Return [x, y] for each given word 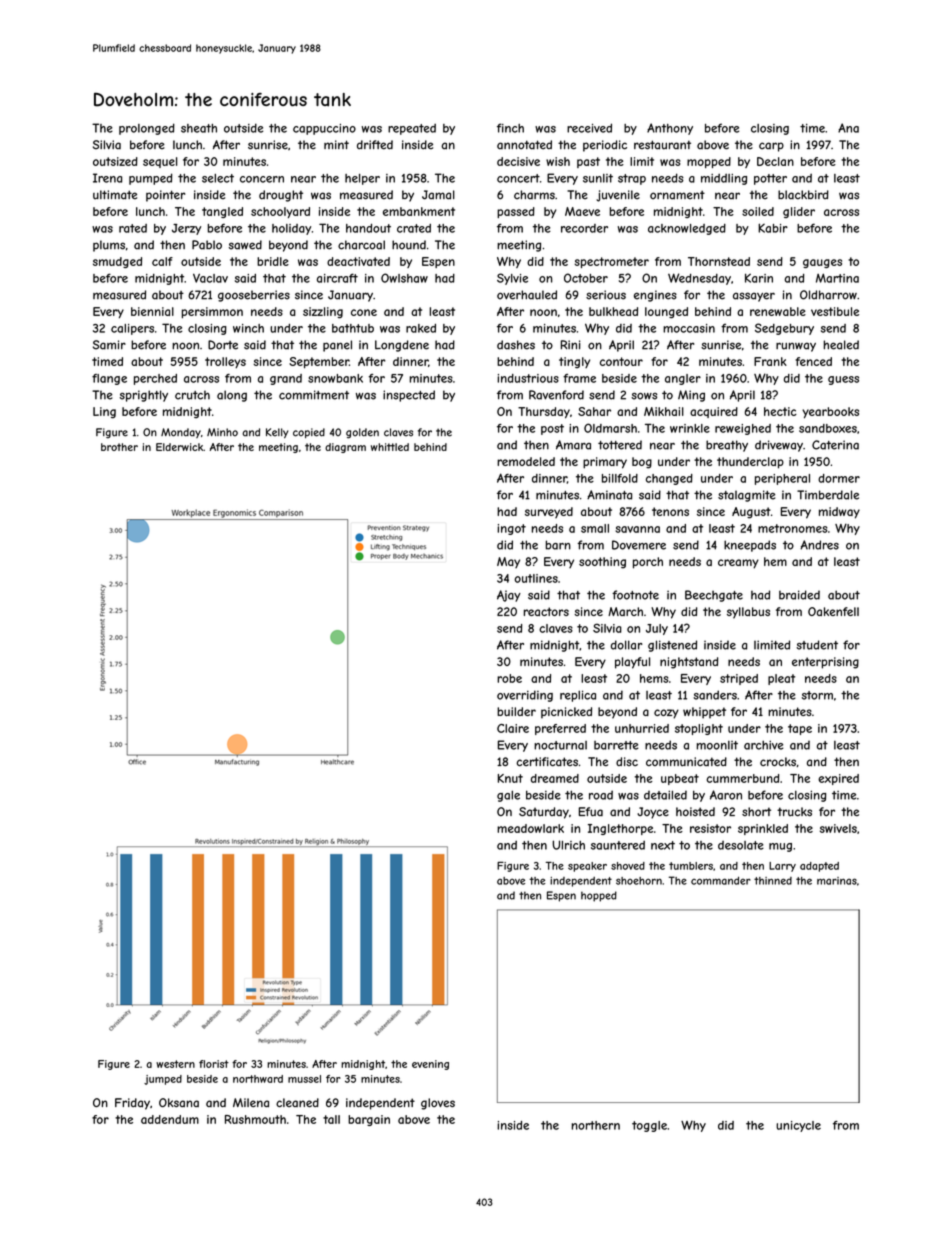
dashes [516, 345]
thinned [773, 881]
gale [508, 796]
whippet [704, 713]
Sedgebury [784, 329]
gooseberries [254, 296]
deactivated [358, 261]
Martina [837, 278]
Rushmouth [255, 1119]
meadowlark [530, 828]
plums [109, 246]
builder [516, 711]
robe [509, 678]
